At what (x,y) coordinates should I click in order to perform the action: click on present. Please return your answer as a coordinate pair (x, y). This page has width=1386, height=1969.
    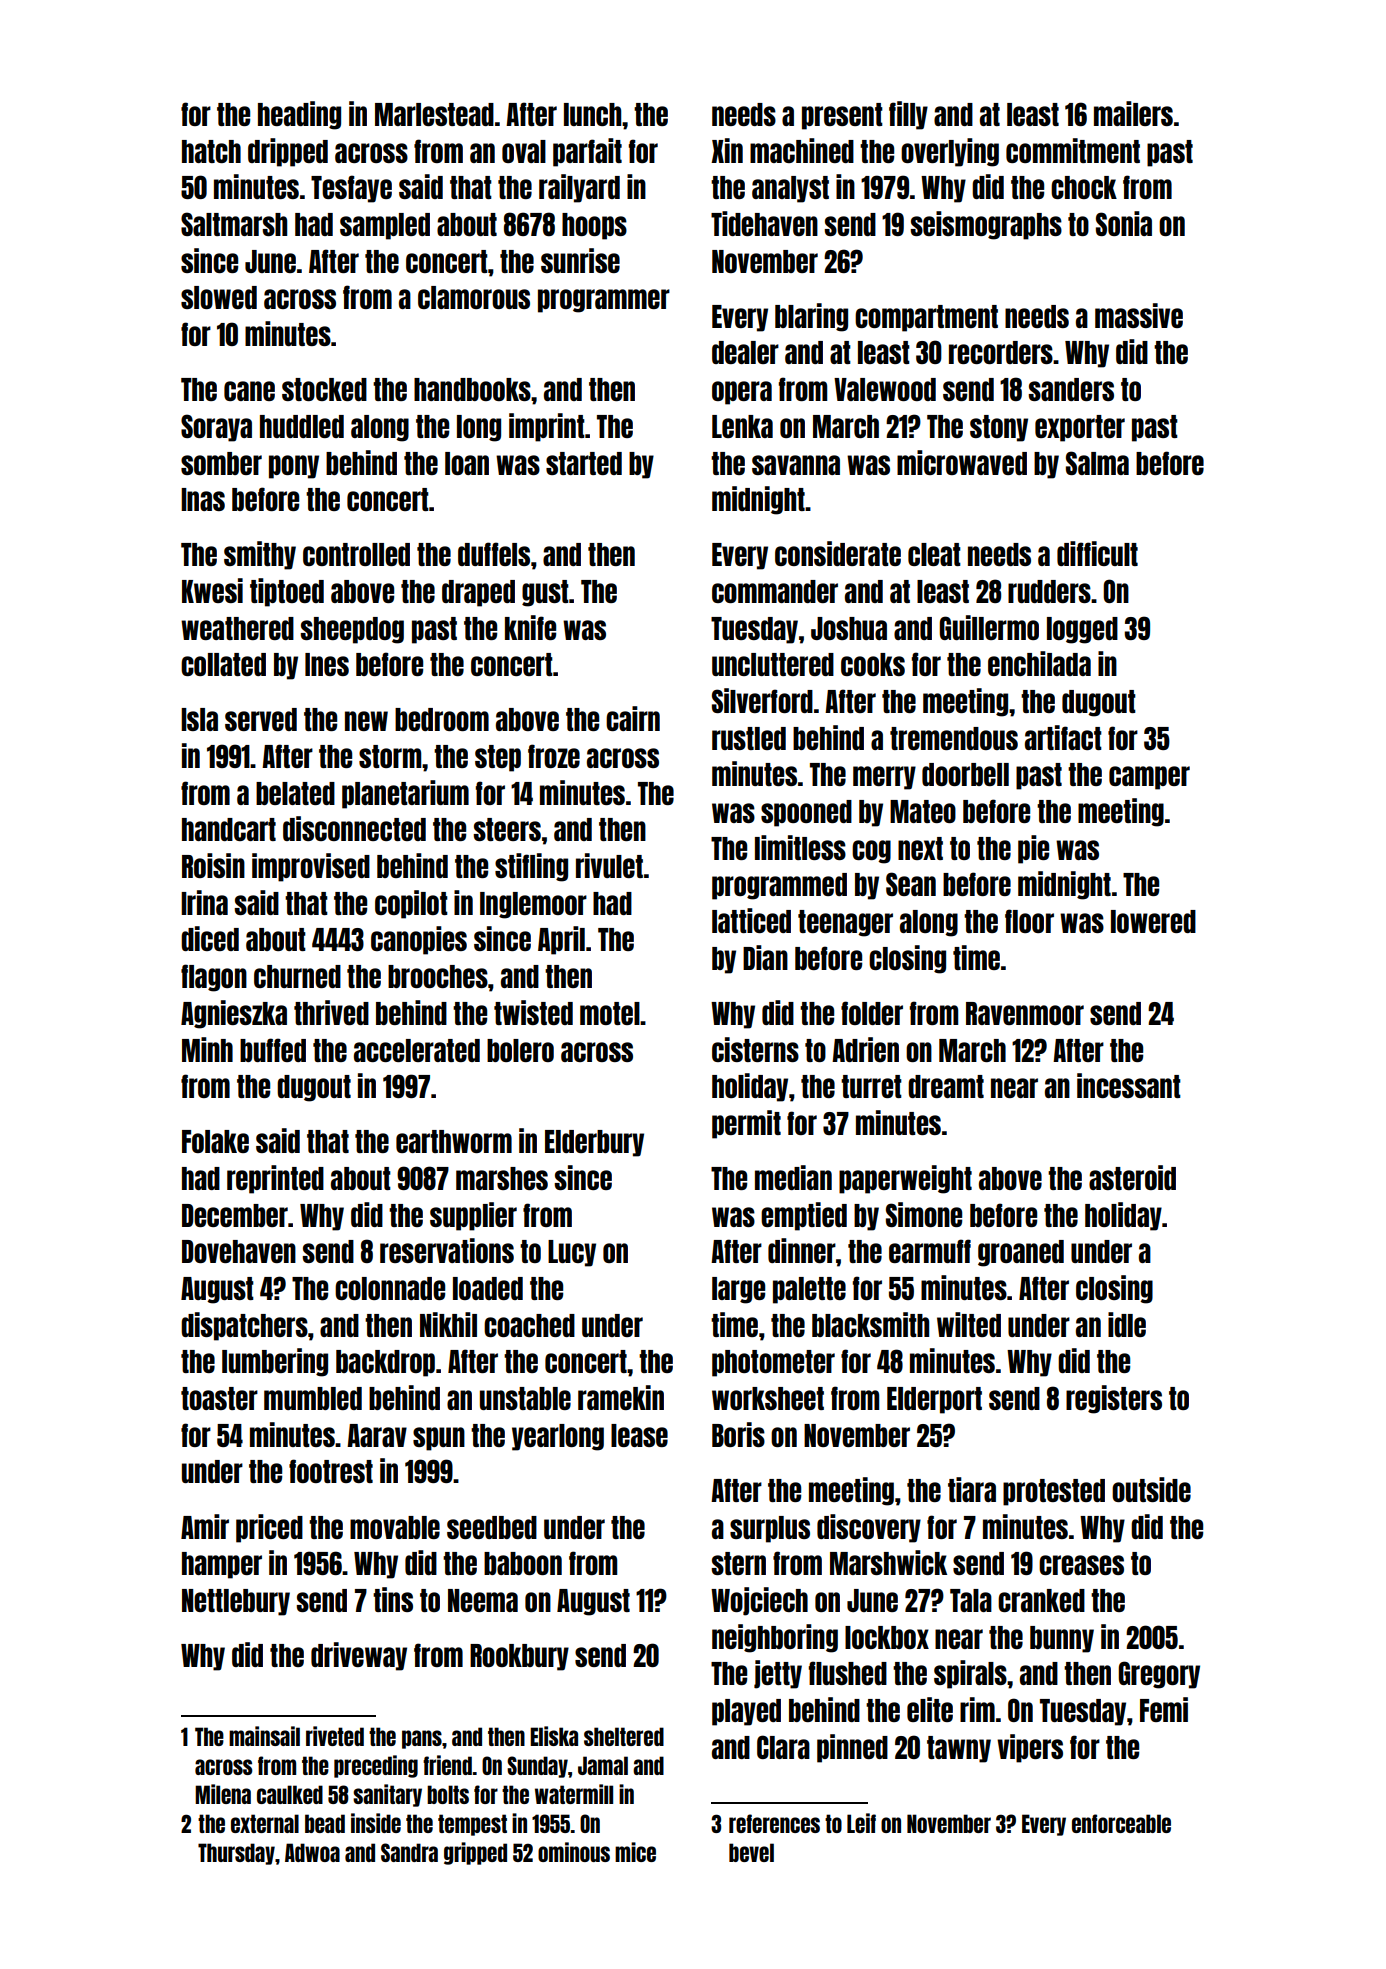
    Looking at the image, I should click on (842, 116).
